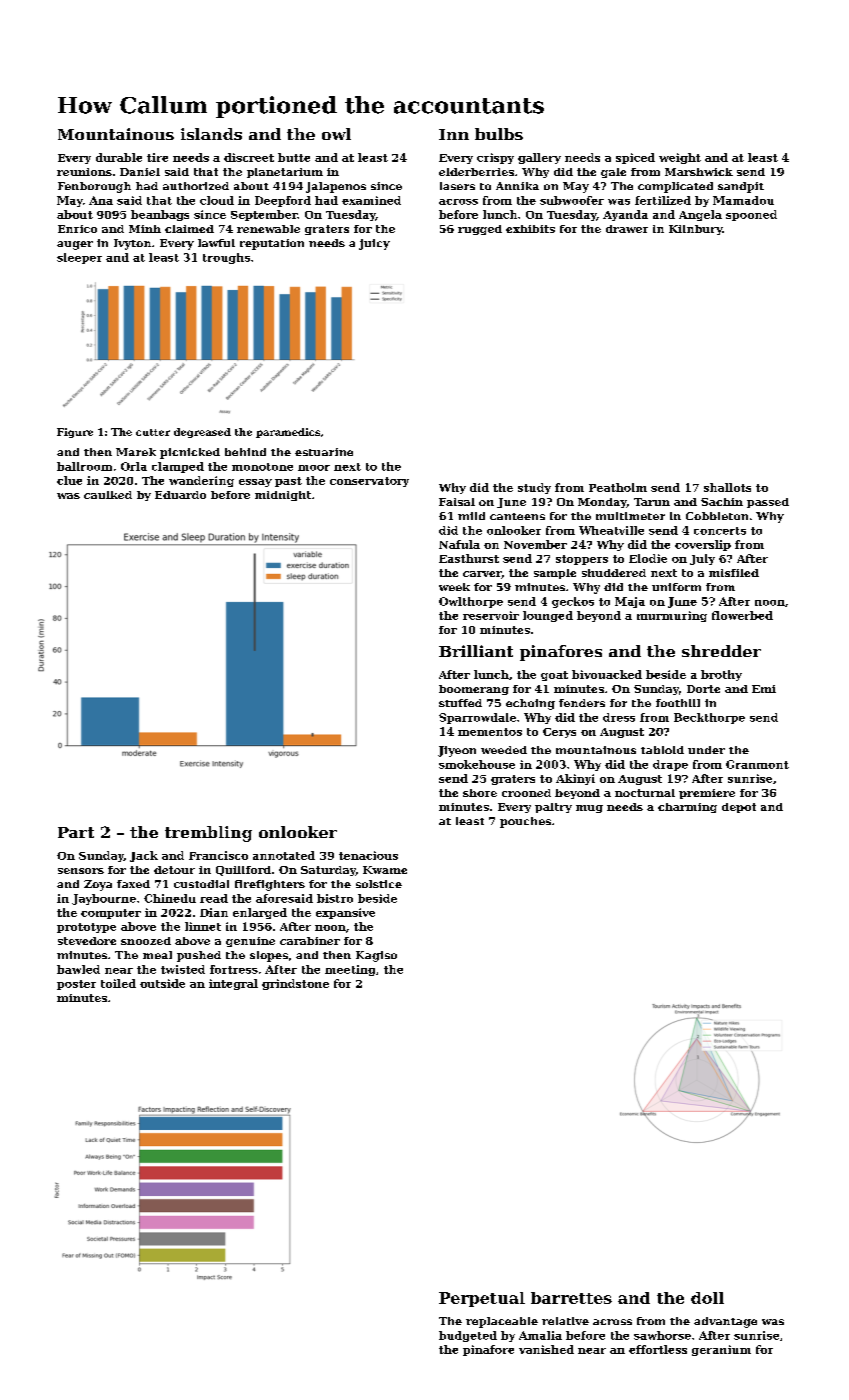 Image resolution: width=849 pixels, height=1400 pixels. What do you see at coordinates (216, 243) in the screenshot?
I see `lawful` at bounding box center [216, 243].
